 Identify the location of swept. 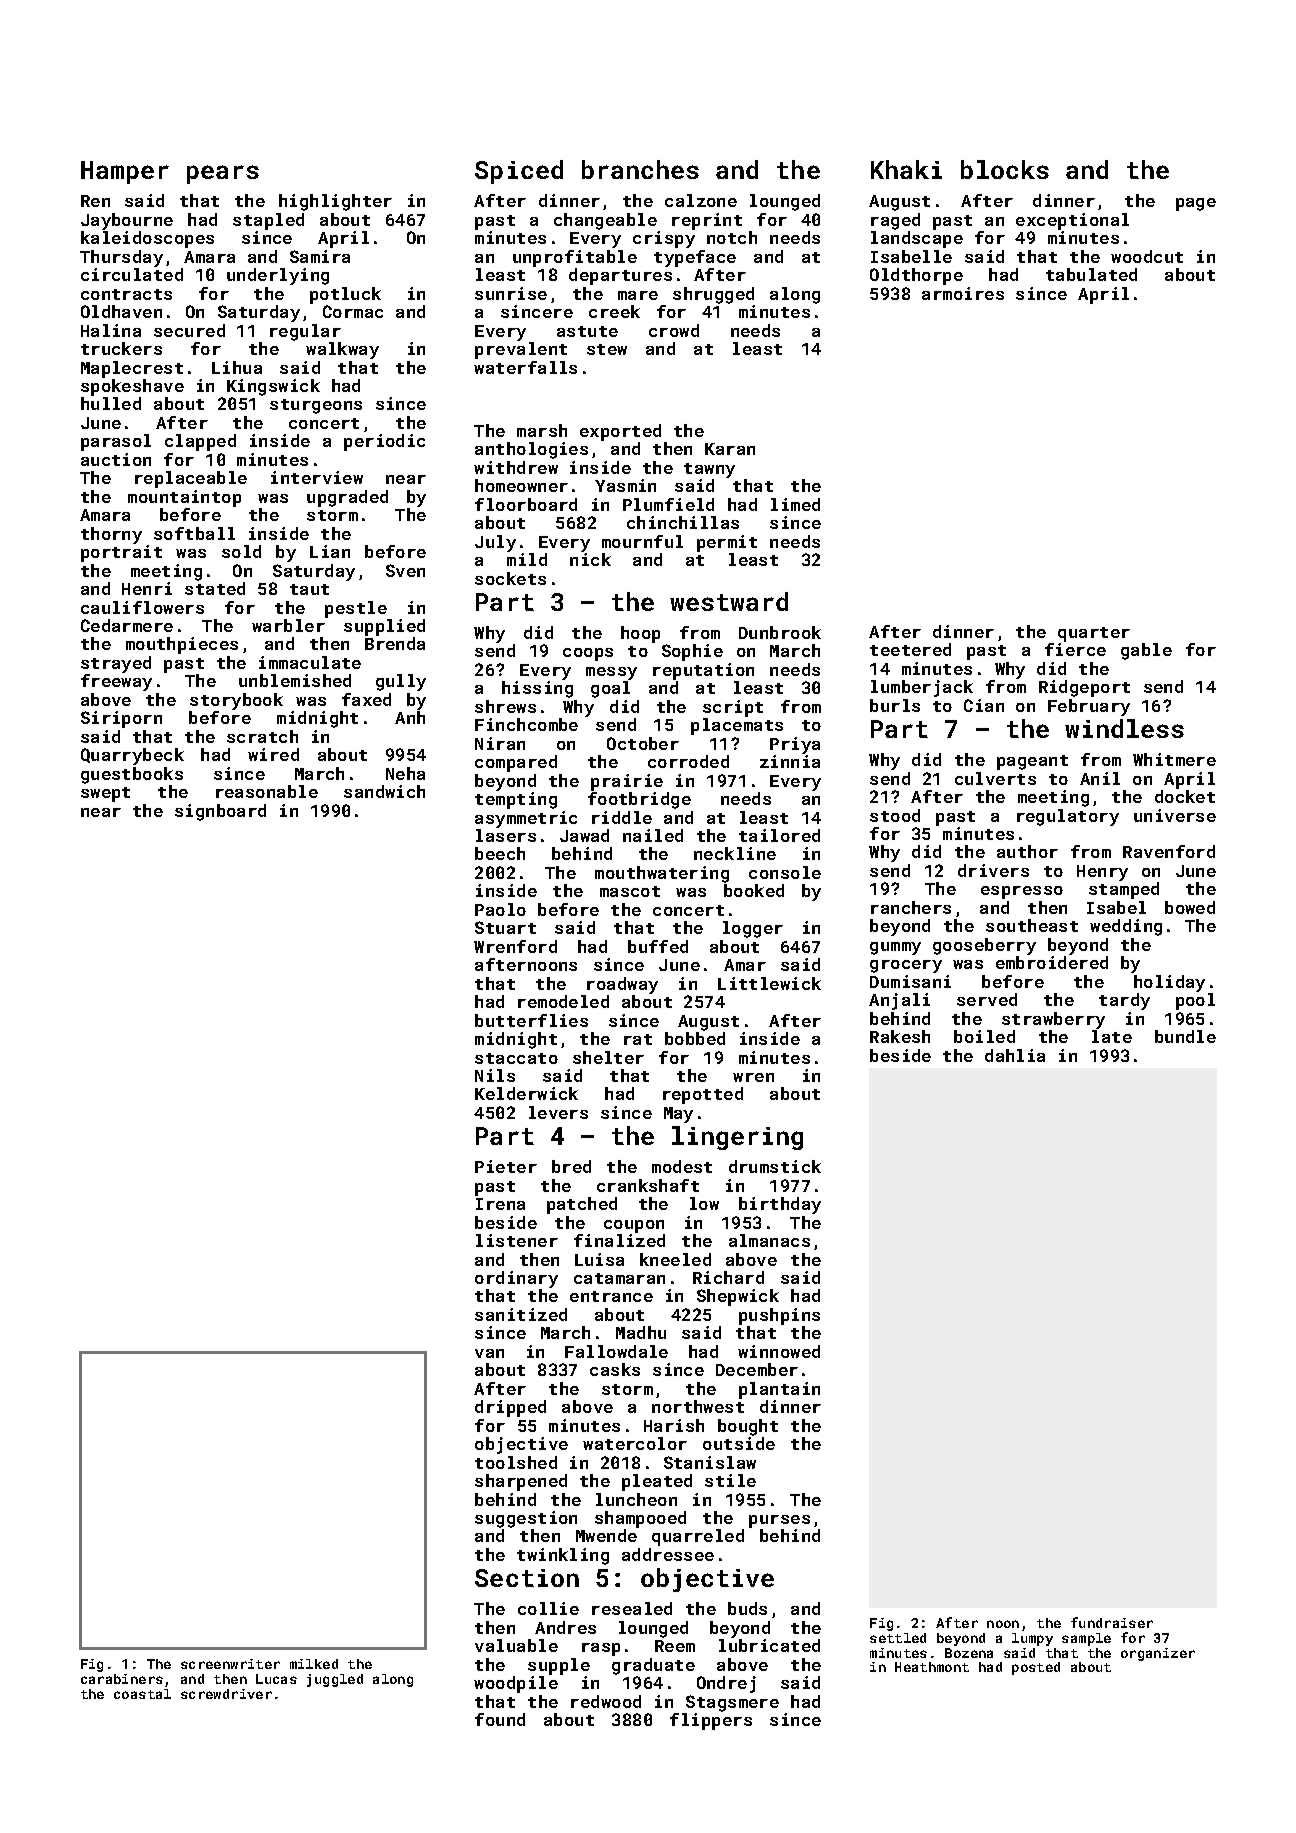
(105, 794).
